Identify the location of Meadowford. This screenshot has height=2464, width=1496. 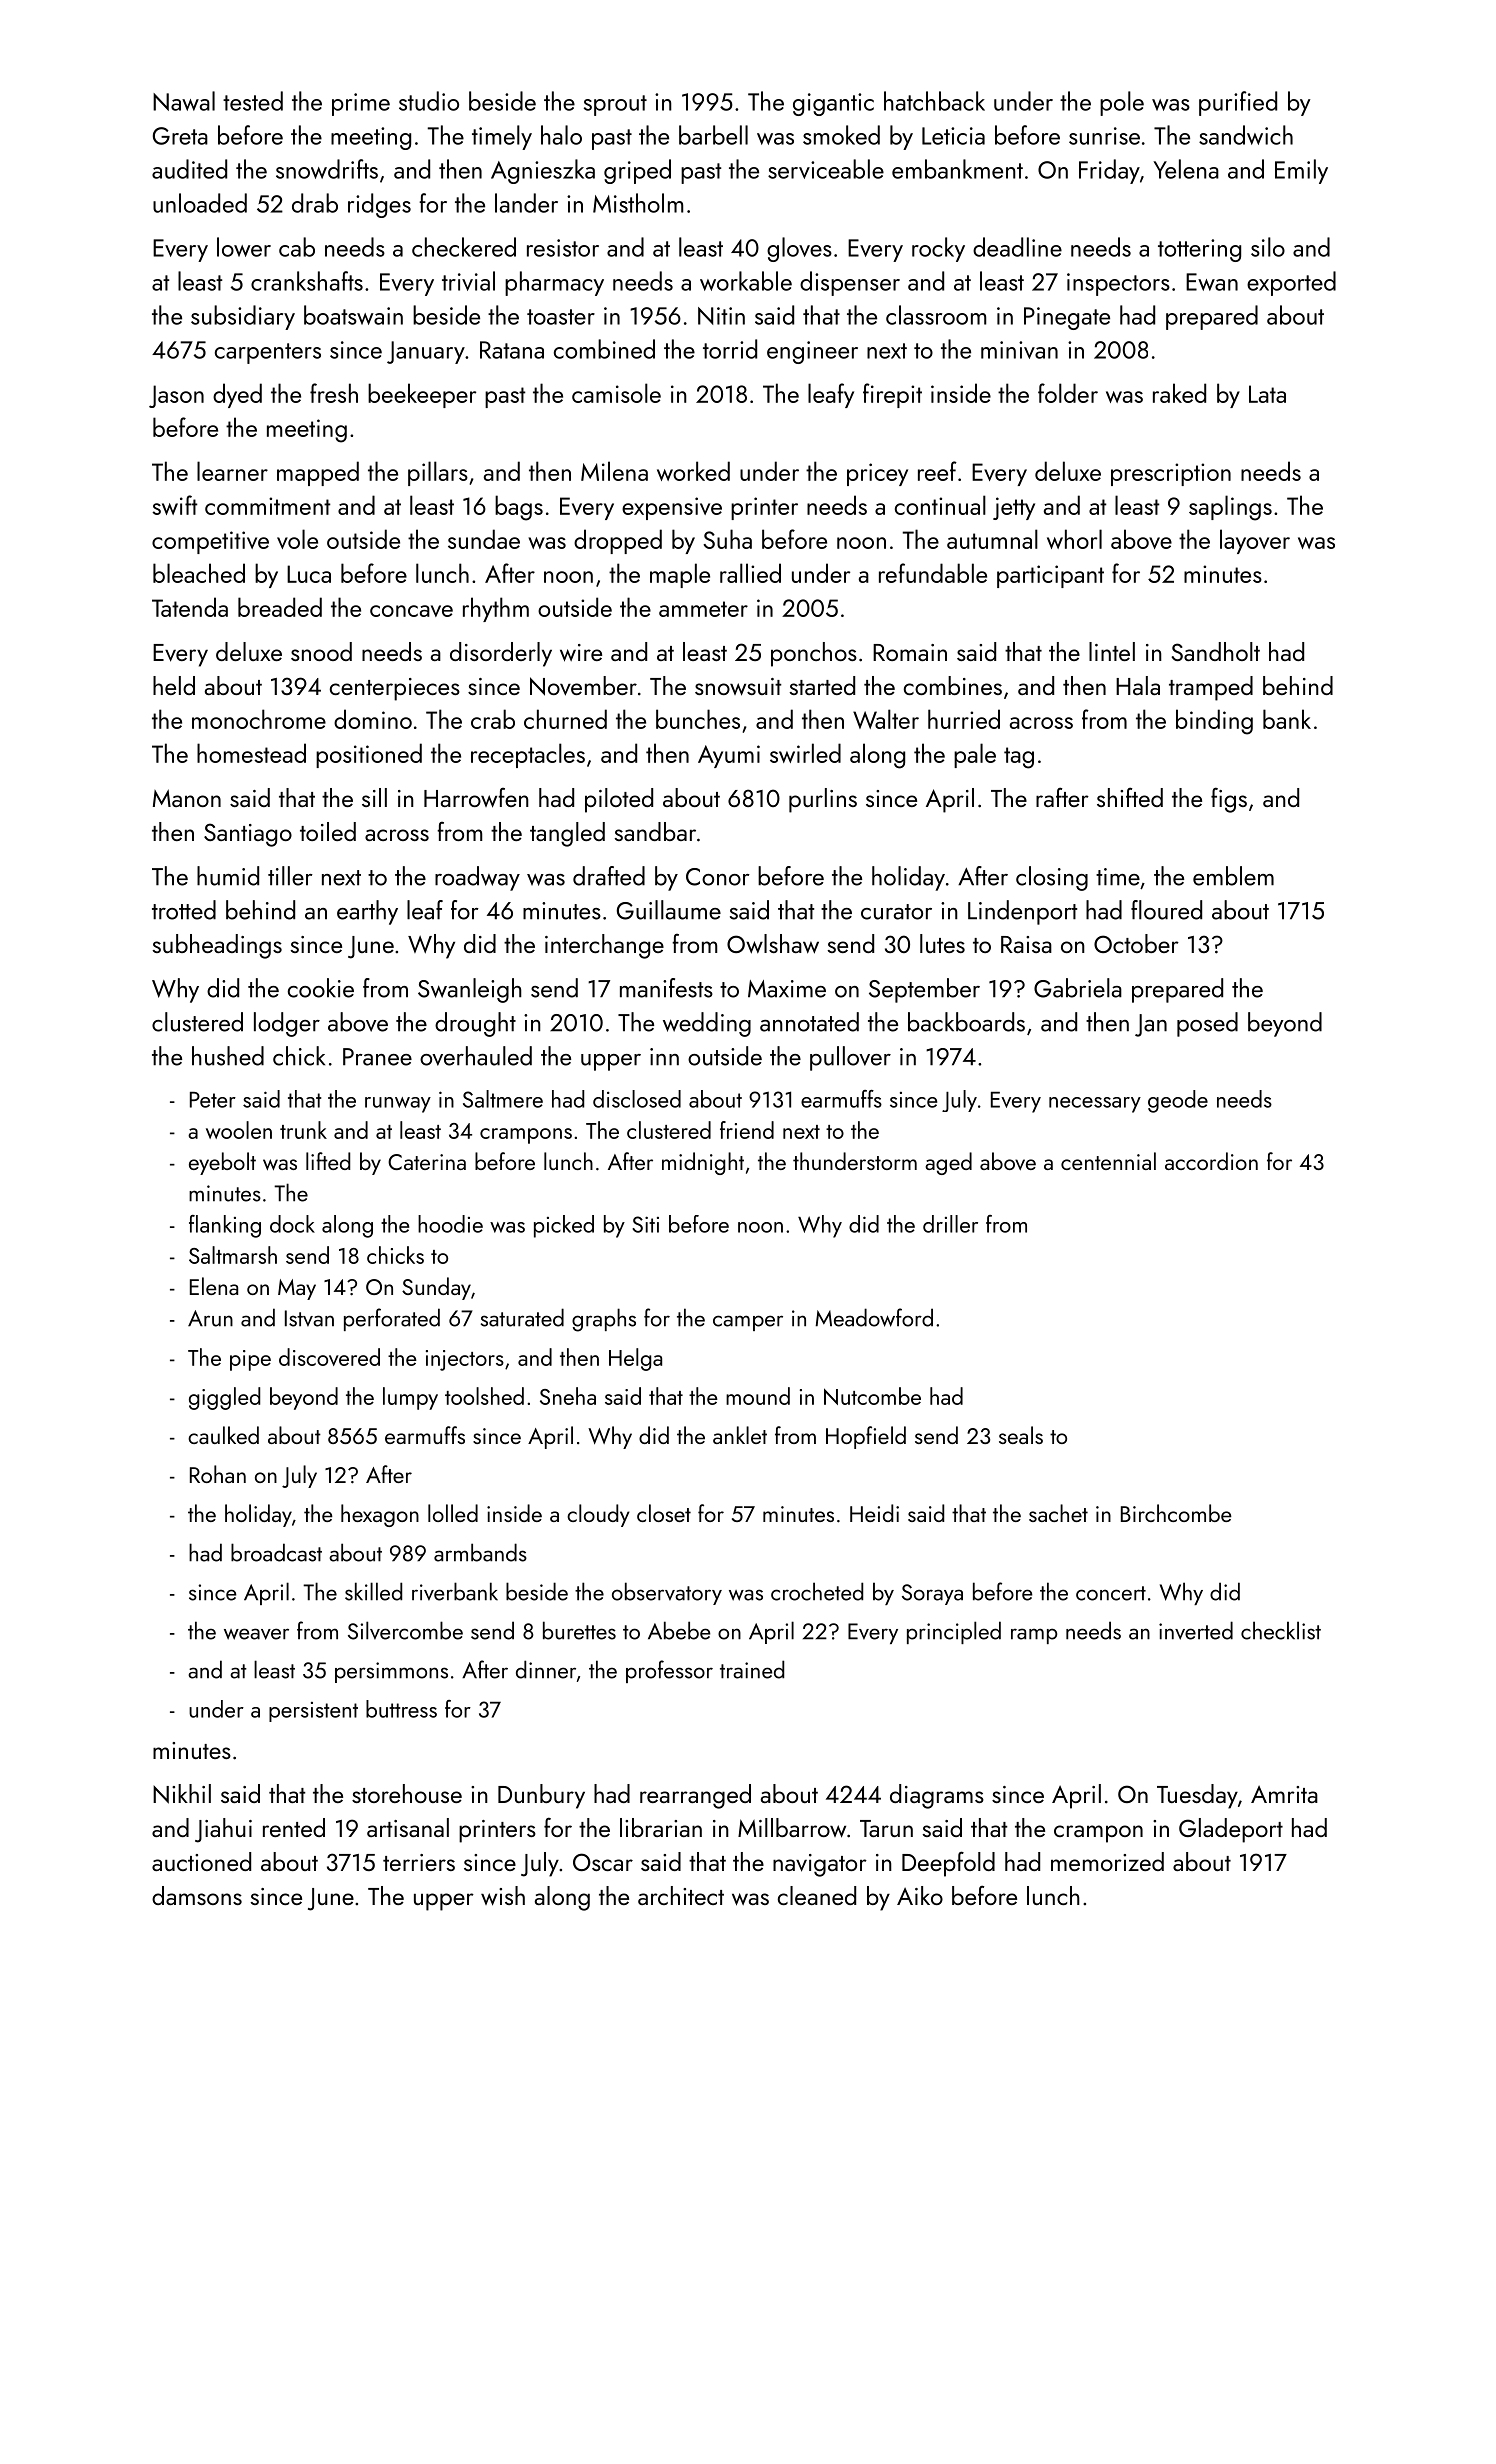
(874, 1317).
